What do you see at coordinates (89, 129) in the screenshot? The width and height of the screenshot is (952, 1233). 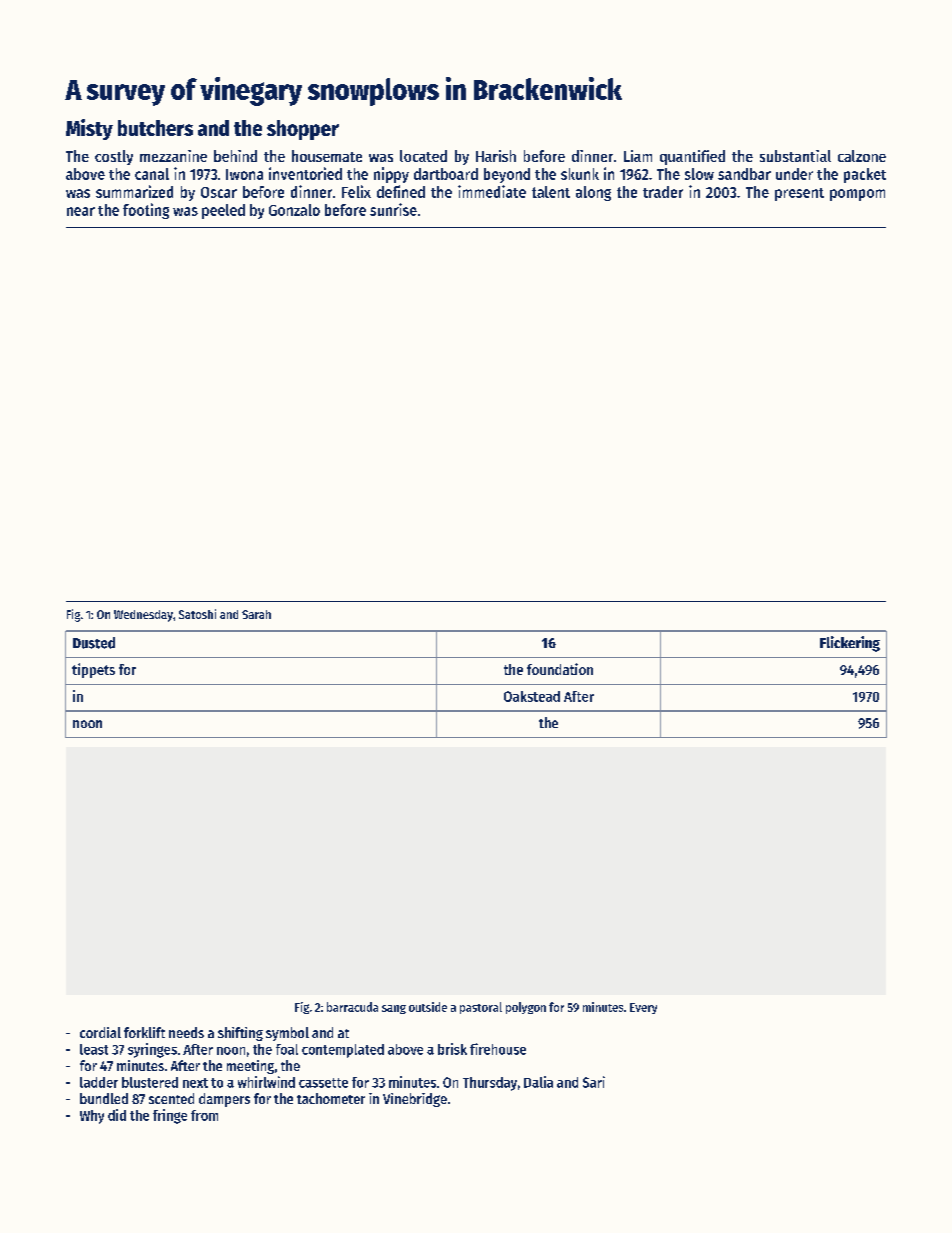 I see `Misty` at bounding box center [89, 129].
